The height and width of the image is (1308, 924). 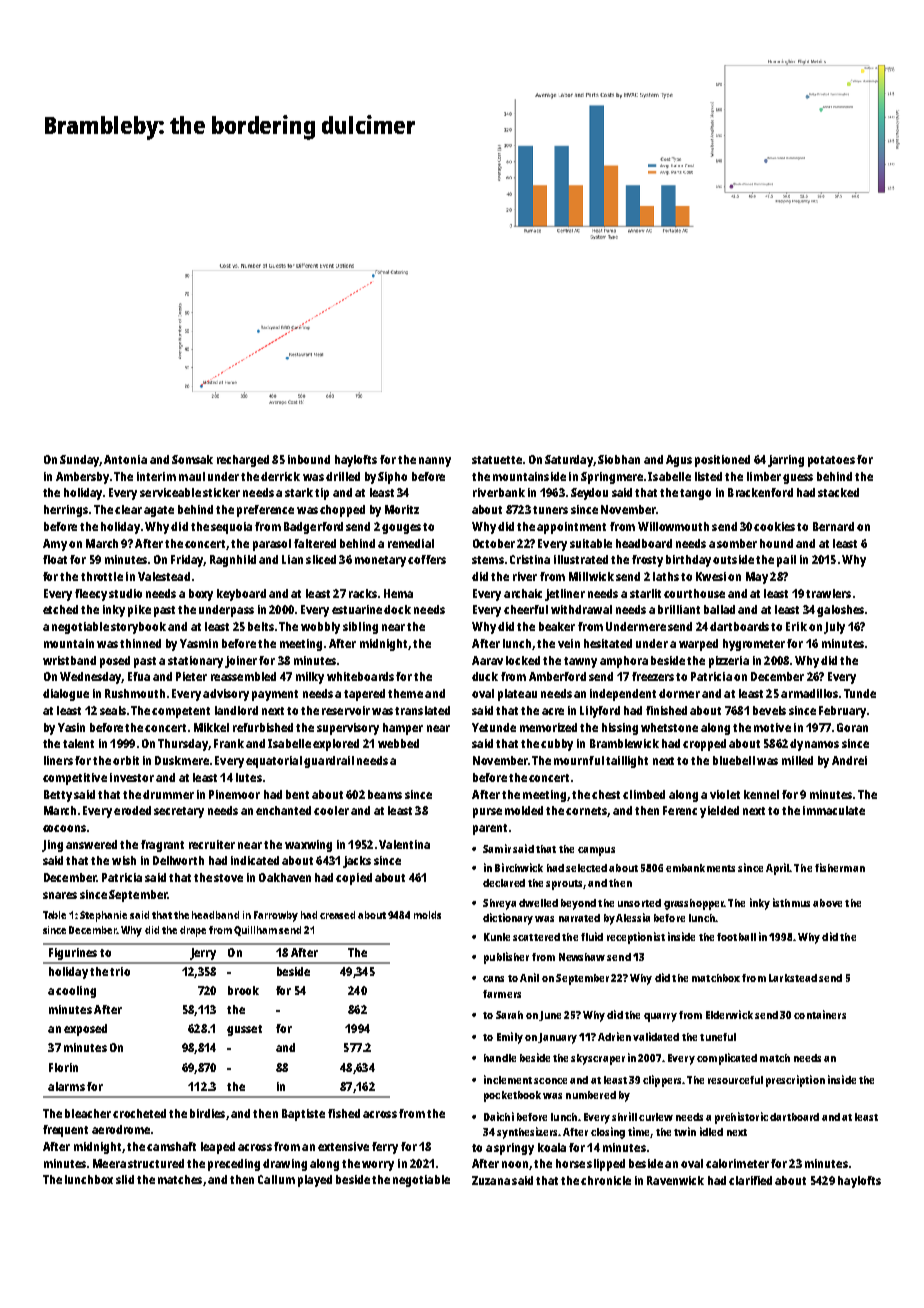 What do you see at coordinates (397, 609) in the image?
I see `dock` at bounding box center [397, 609].
